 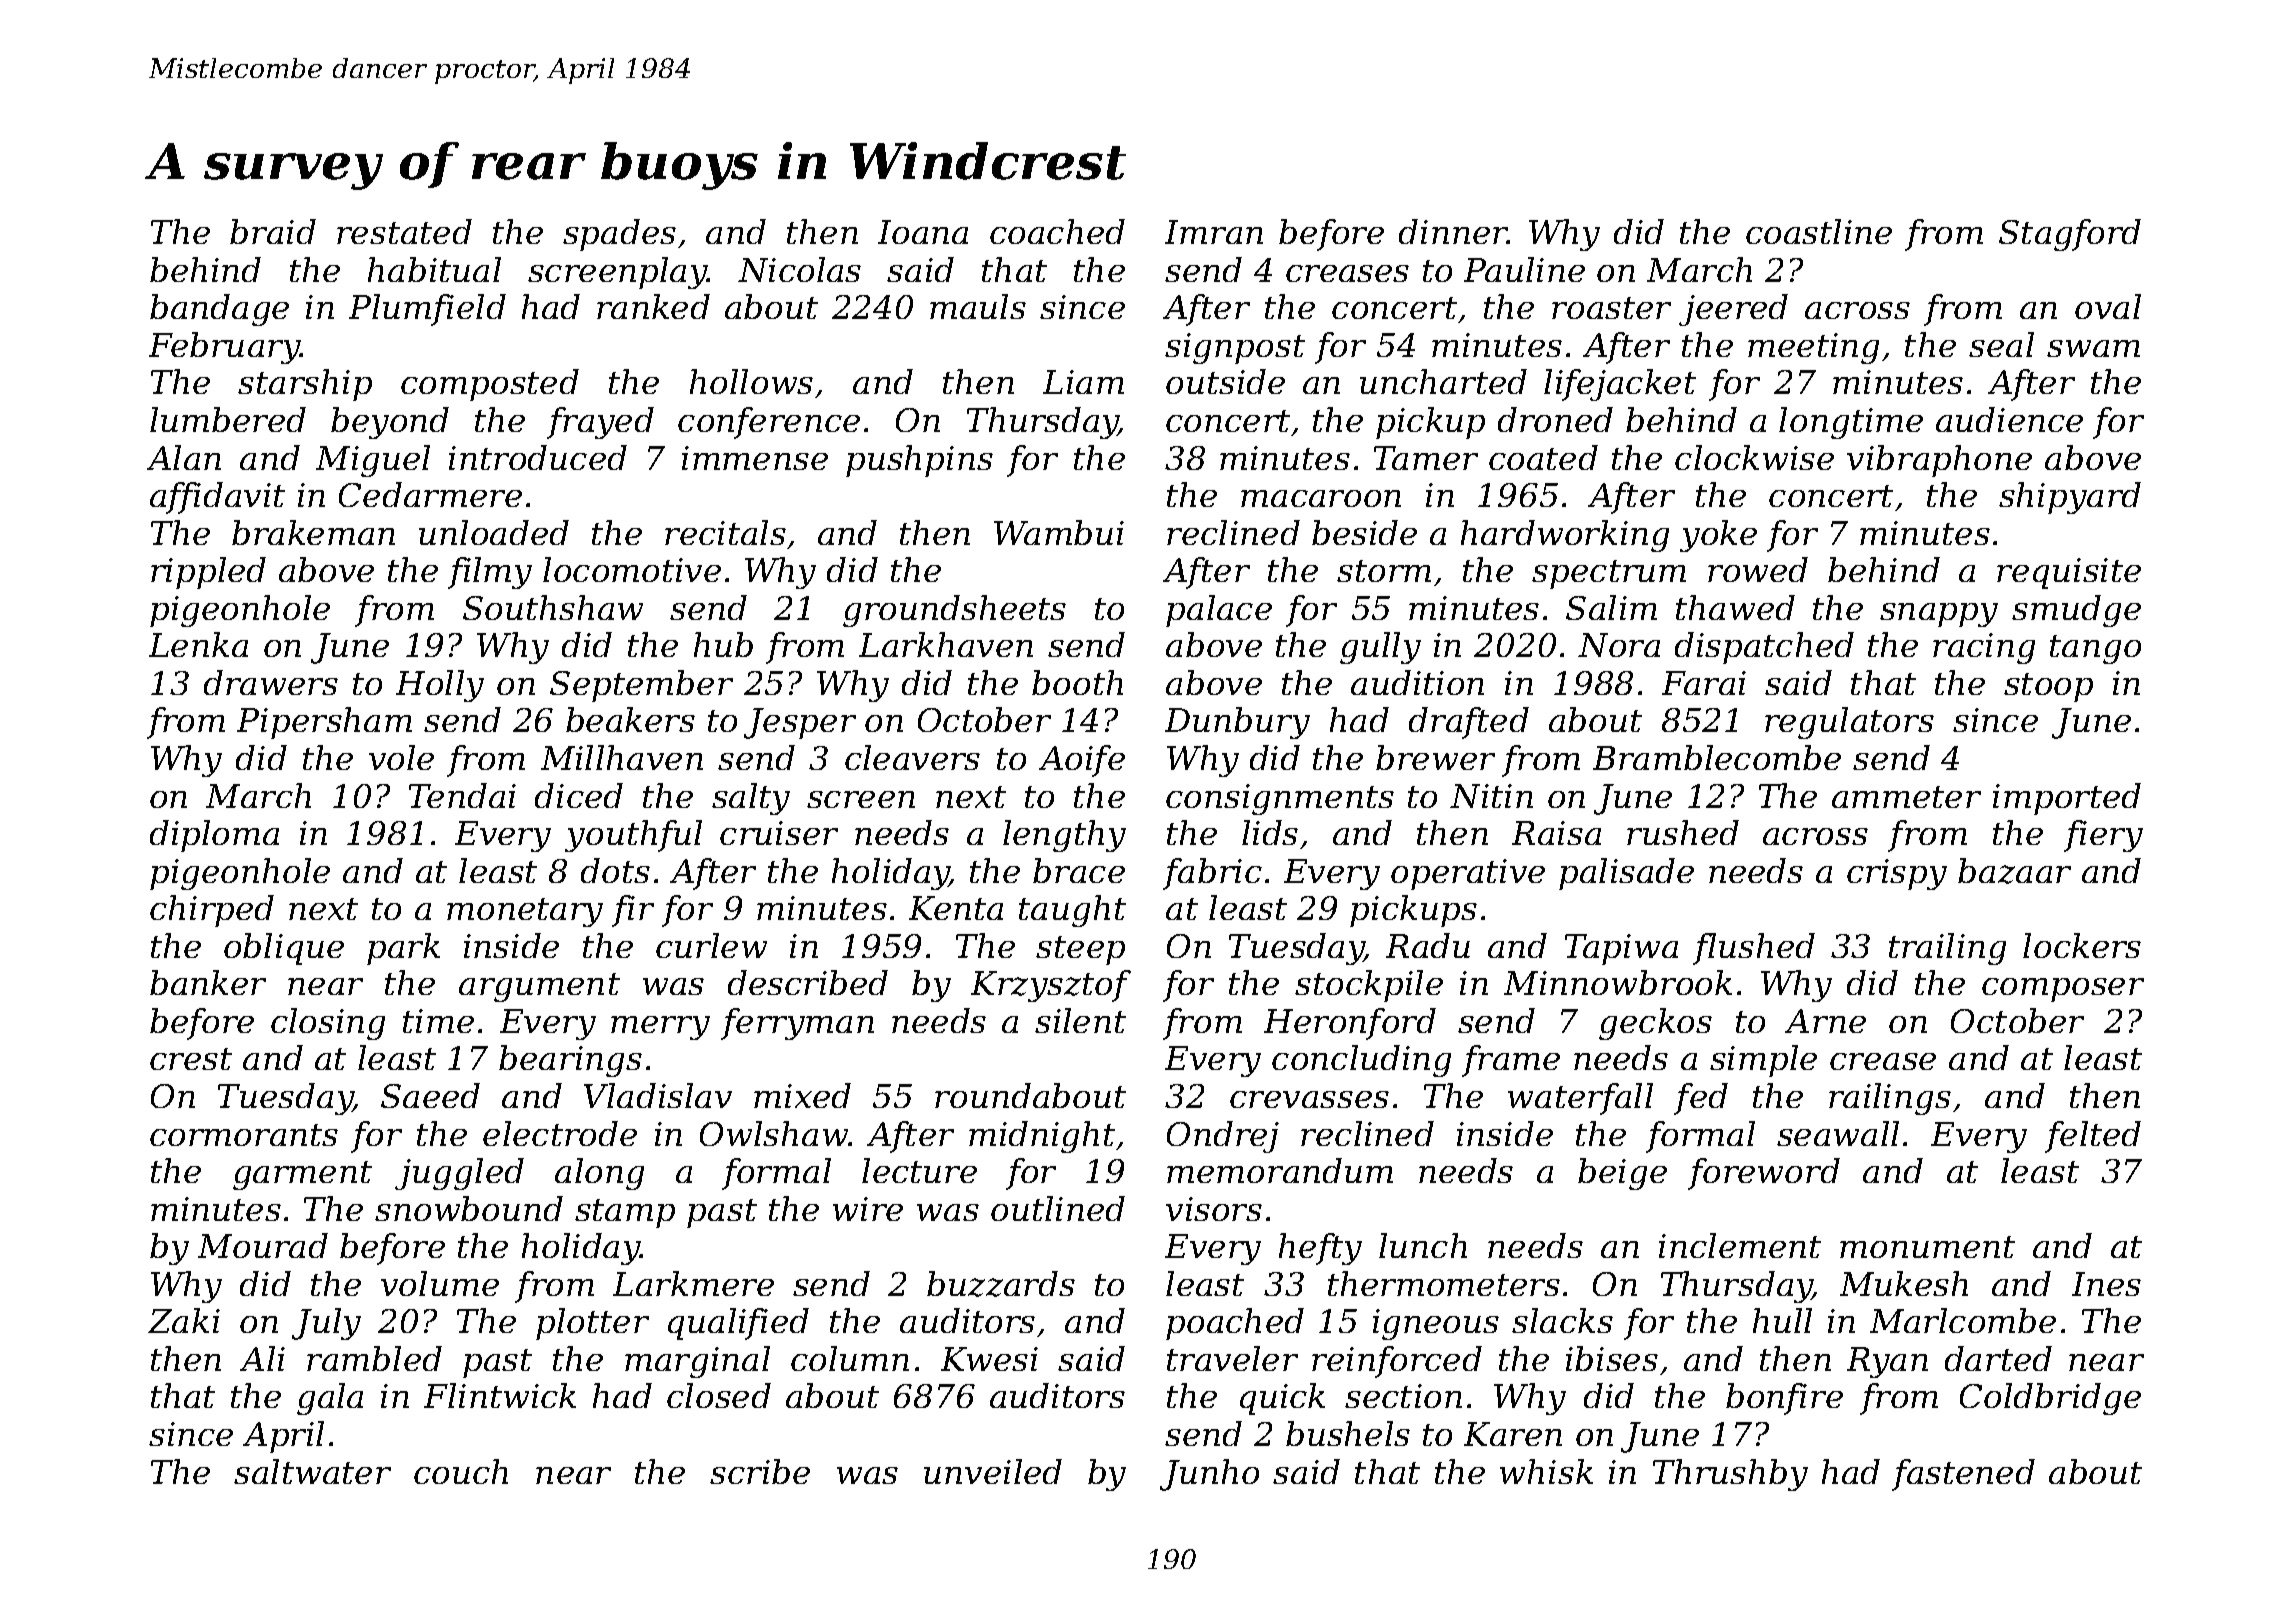 What do you see at coordinates (2070, 235) in the document?
I see `Stagford` at bounding box center [2070, 235].
